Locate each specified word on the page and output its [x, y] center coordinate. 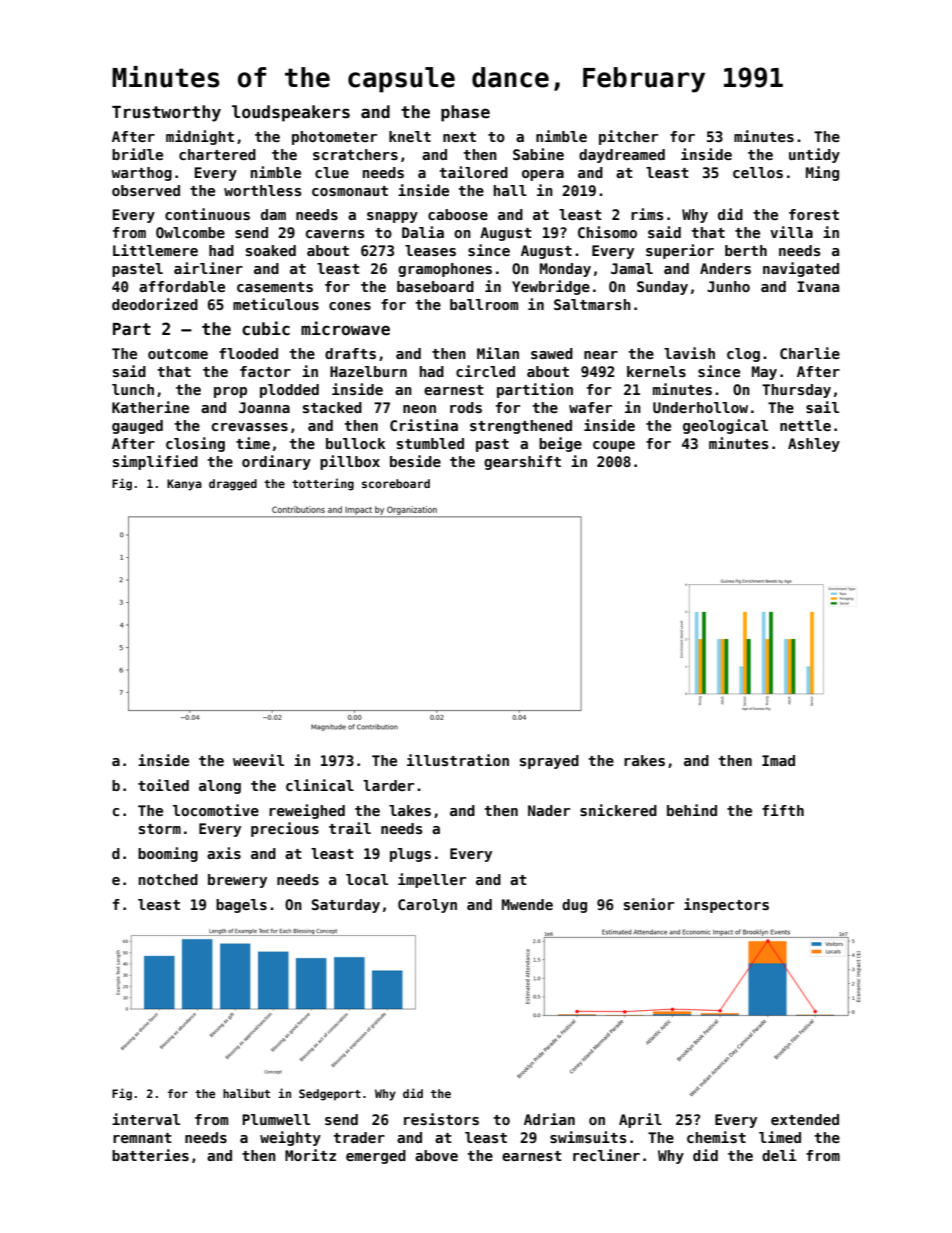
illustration [458, 760]
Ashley [814, 445]
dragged [233, 485]
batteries [150, 1155]
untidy [814, 155]
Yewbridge [551, 287]
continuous [207, 214]
